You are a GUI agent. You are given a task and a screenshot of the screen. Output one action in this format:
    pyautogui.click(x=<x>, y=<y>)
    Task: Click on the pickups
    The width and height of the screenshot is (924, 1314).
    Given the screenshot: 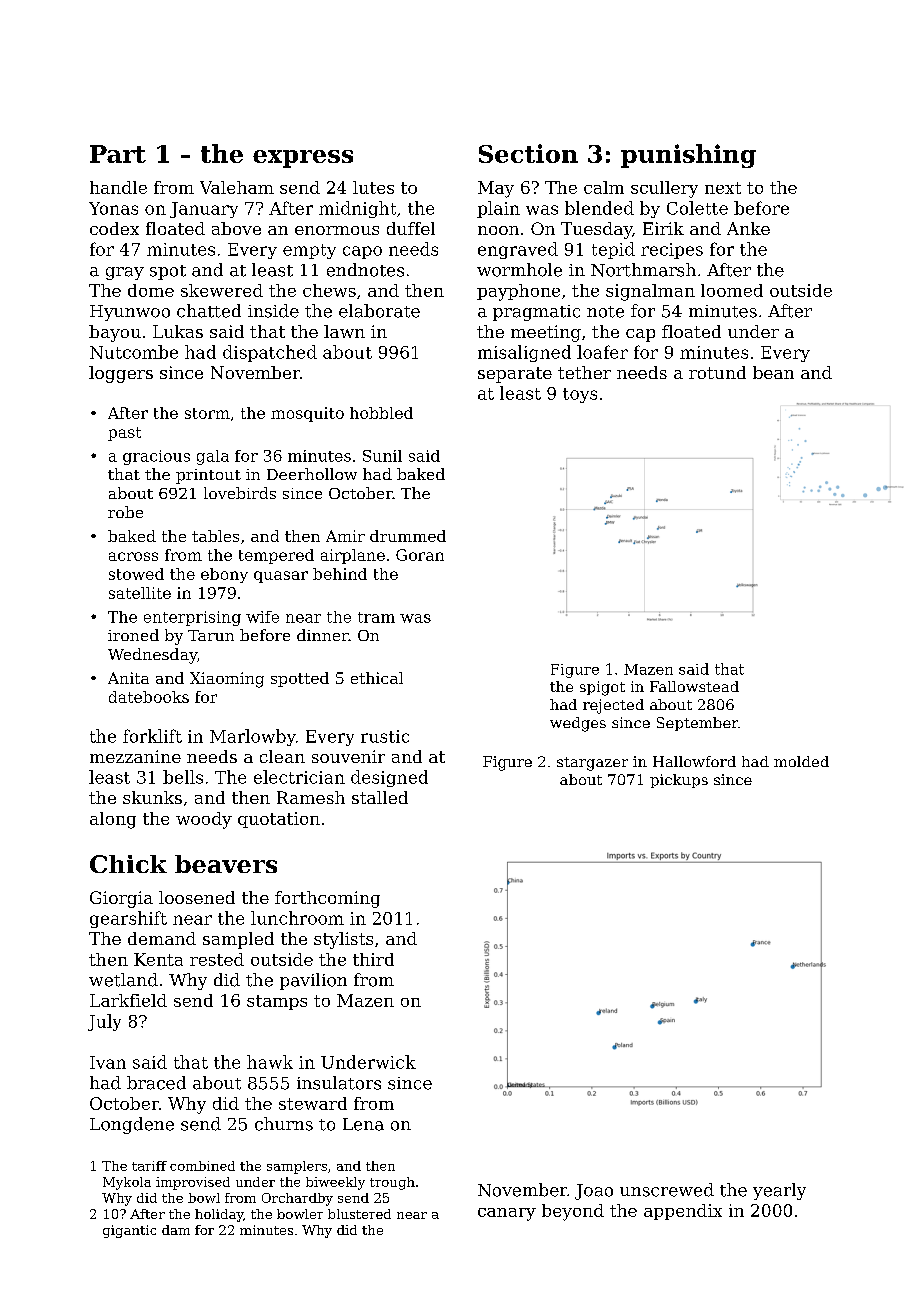 What is the action you would take?
    pyautogui.click(x=679, y=781)
